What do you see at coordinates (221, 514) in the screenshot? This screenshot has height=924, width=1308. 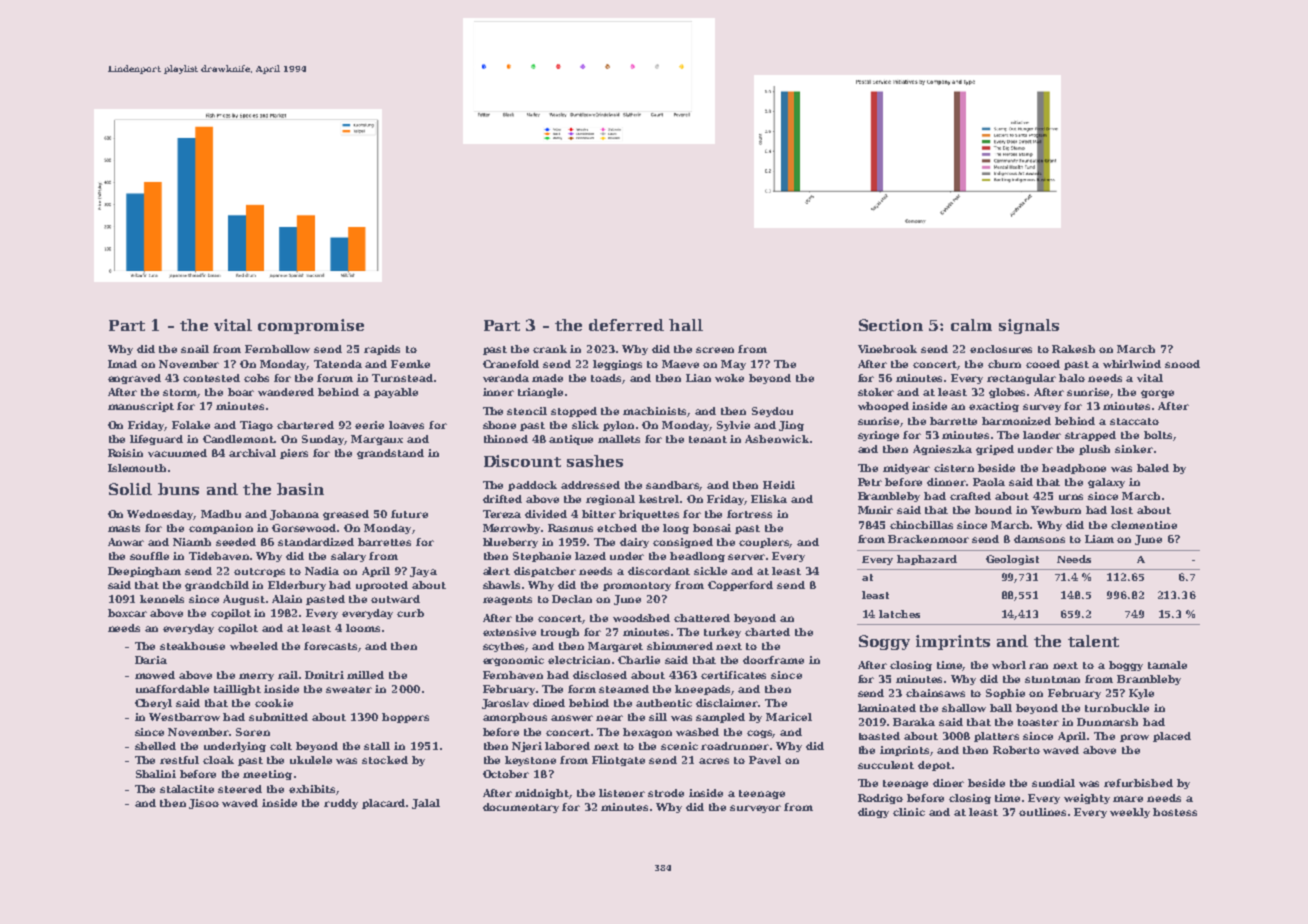 I see `Madhu` at bounding box center [221, 514].
